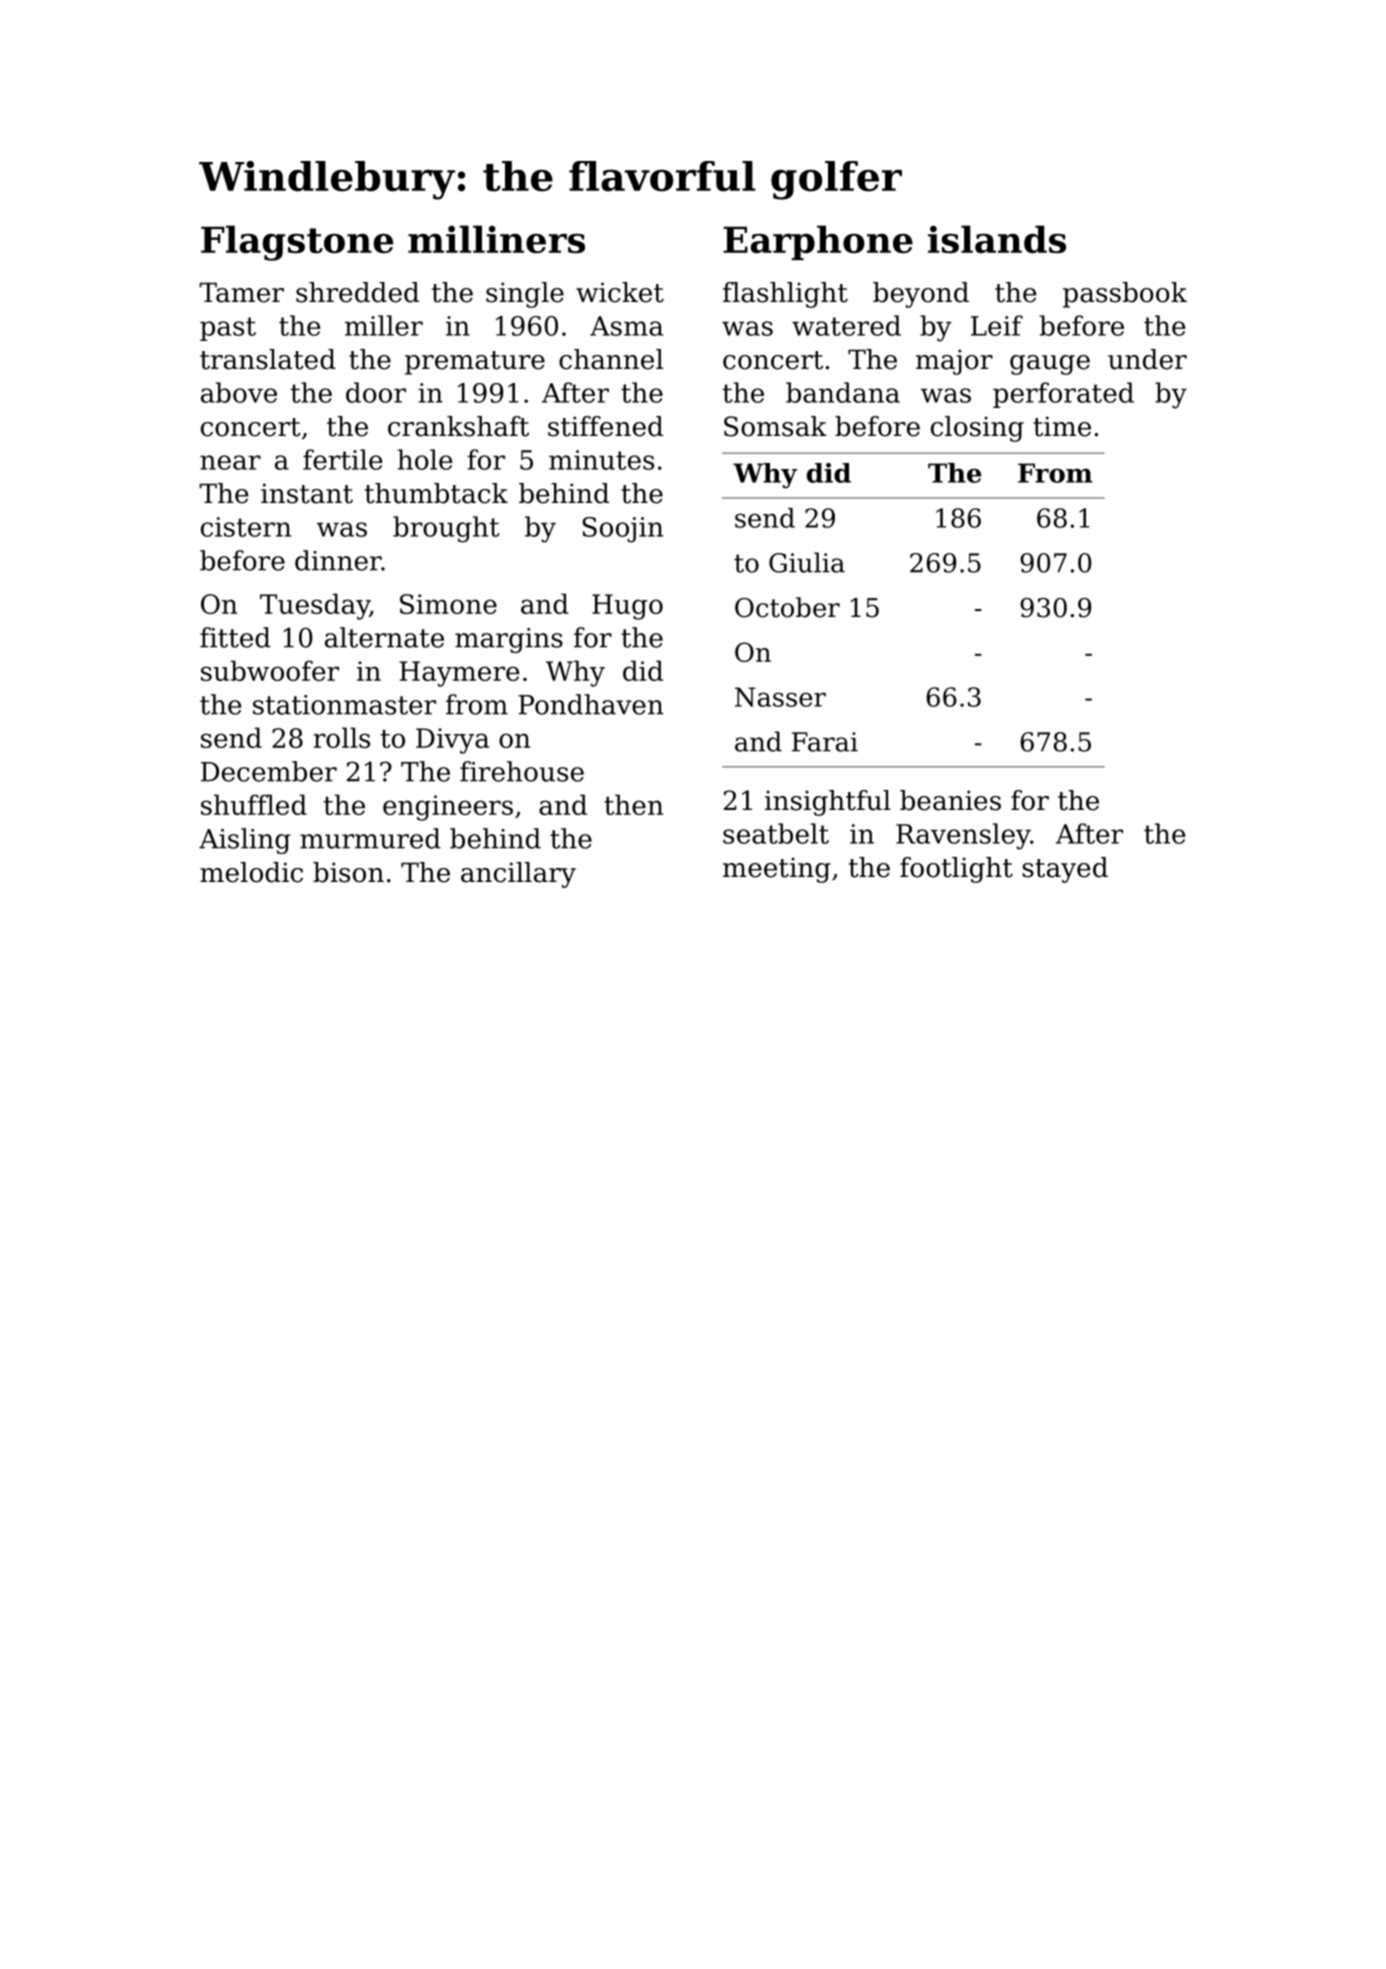 Image resolution: width=1386 pixels, height=1969 pixels. I want to click on islands, so click(997, 239).
